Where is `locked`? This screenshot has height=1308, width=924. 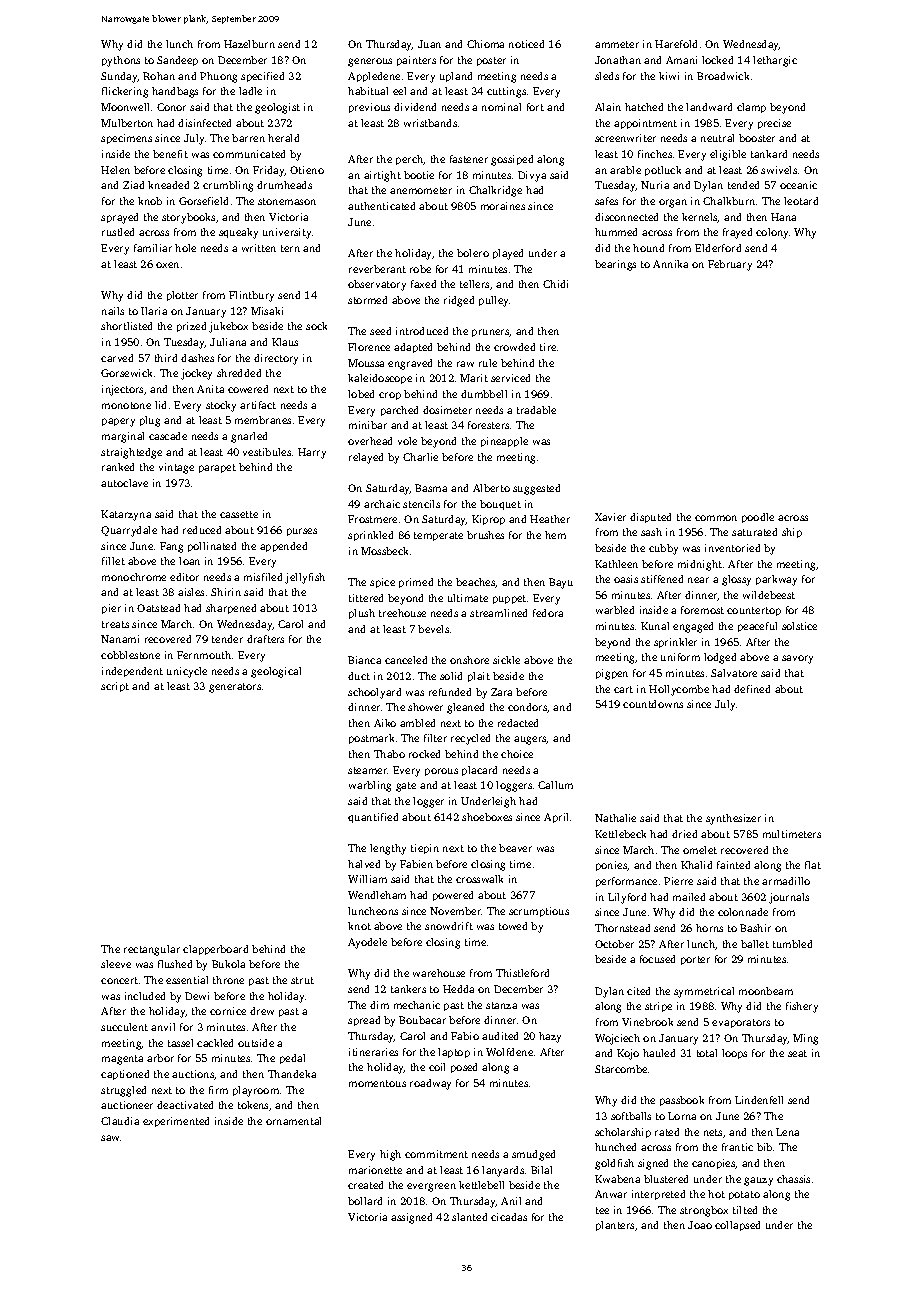
locked is located at coordinates (717, 60).
